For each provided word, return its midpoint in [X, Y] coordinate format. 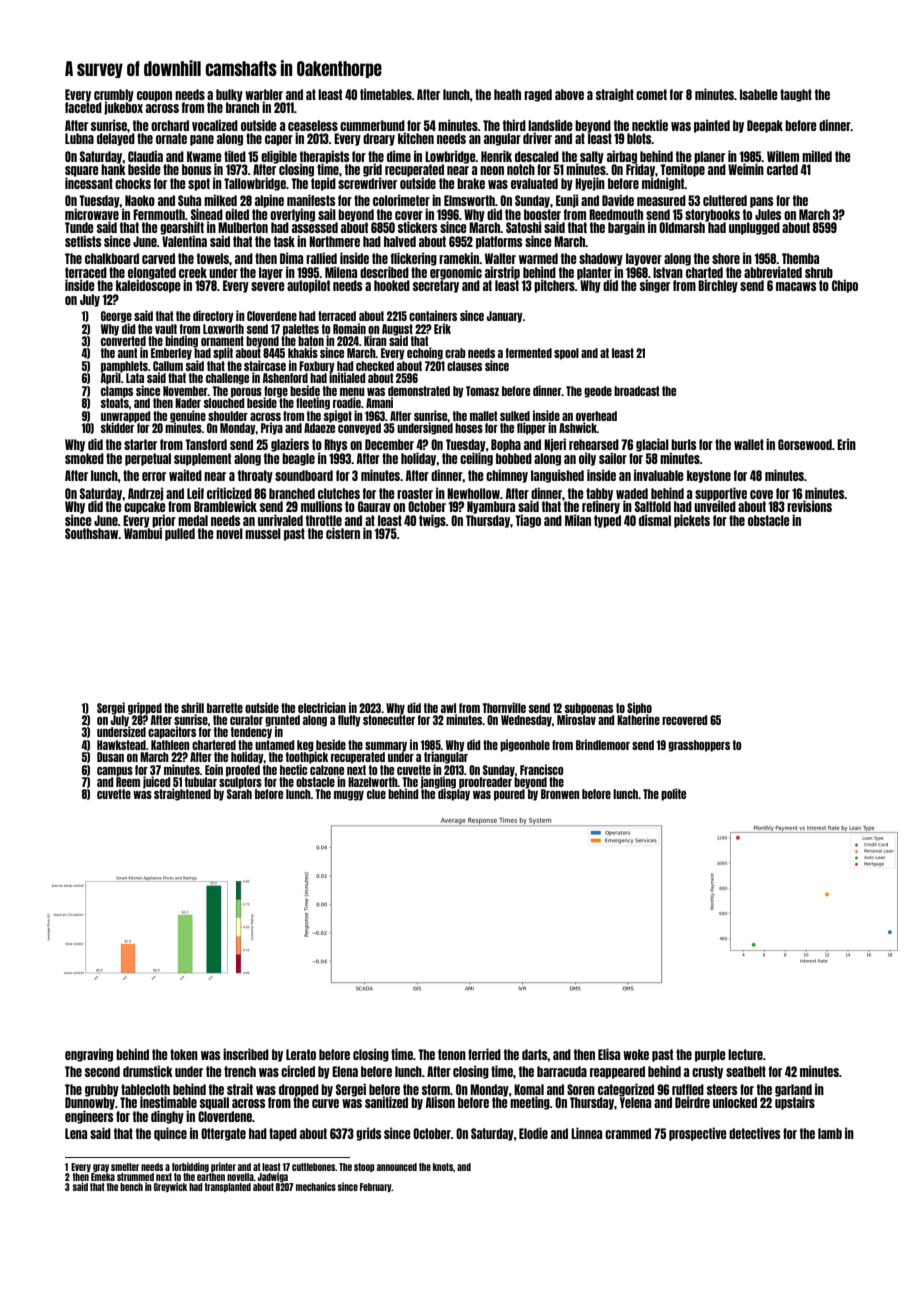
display [454, 795]
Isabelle [759, 94]
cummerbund [372, 125]
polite [673, 794]
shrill [192, 707]
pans [761, 202]
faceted [83, 107]
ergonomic [456, 273]
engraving [89, 1055]
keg [305, 746]
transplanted [228, 1187]
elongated [152, 273]
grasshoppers [699, 746]
